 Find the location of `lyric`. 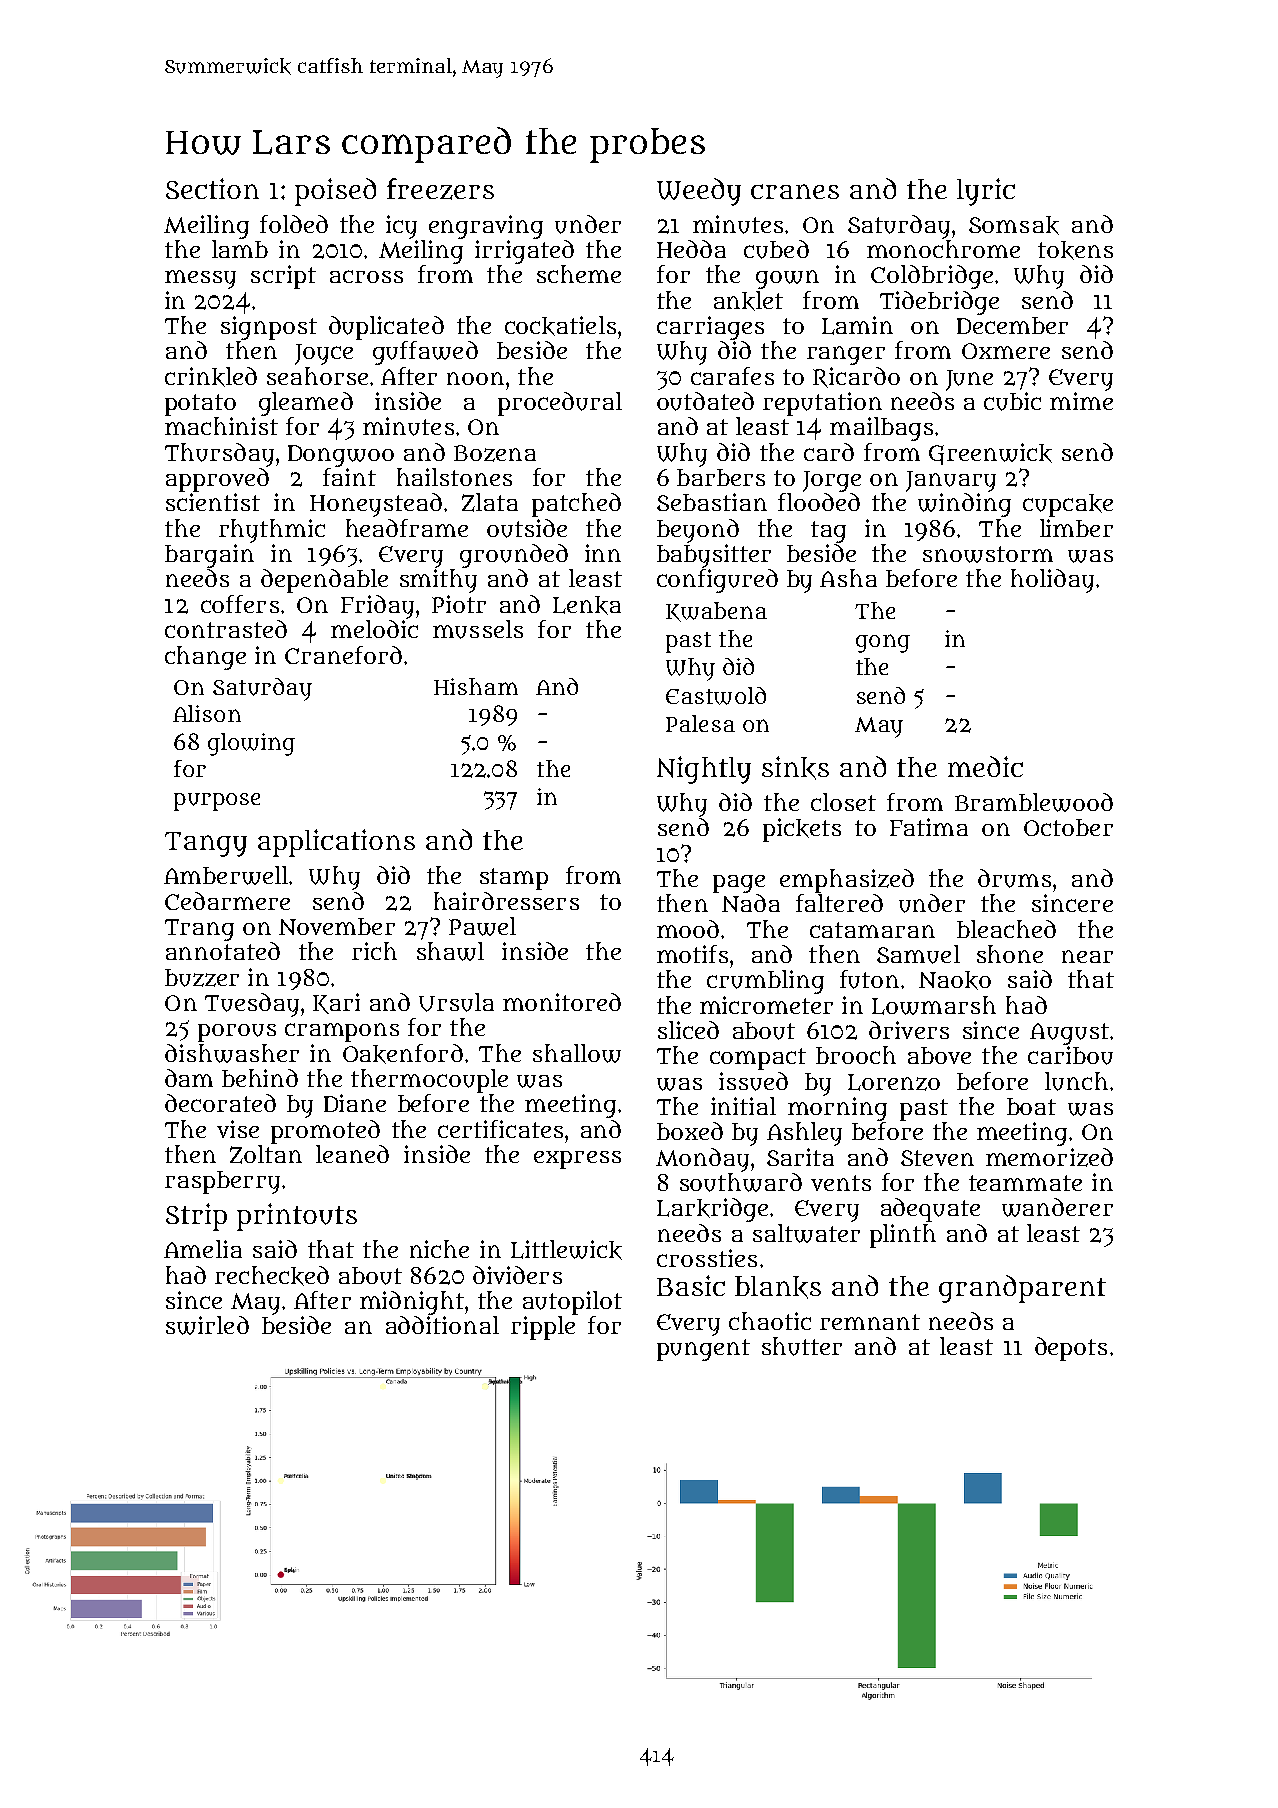

lyric is located at coordinates (986, 192).
